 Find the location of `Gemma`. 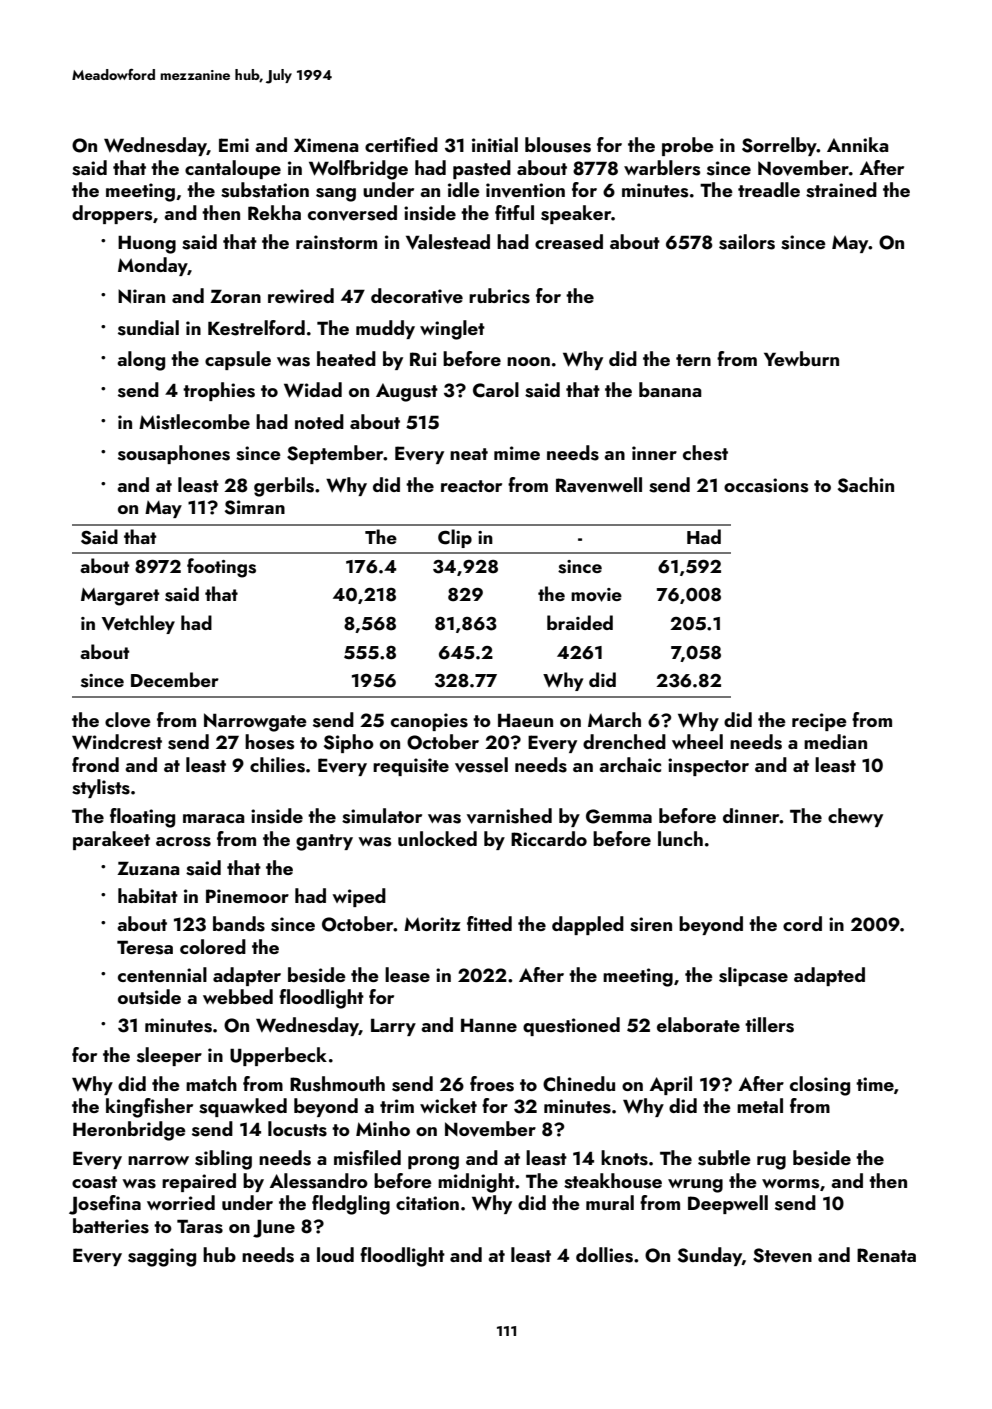

Gemma is located at coordinates (619, 816).
